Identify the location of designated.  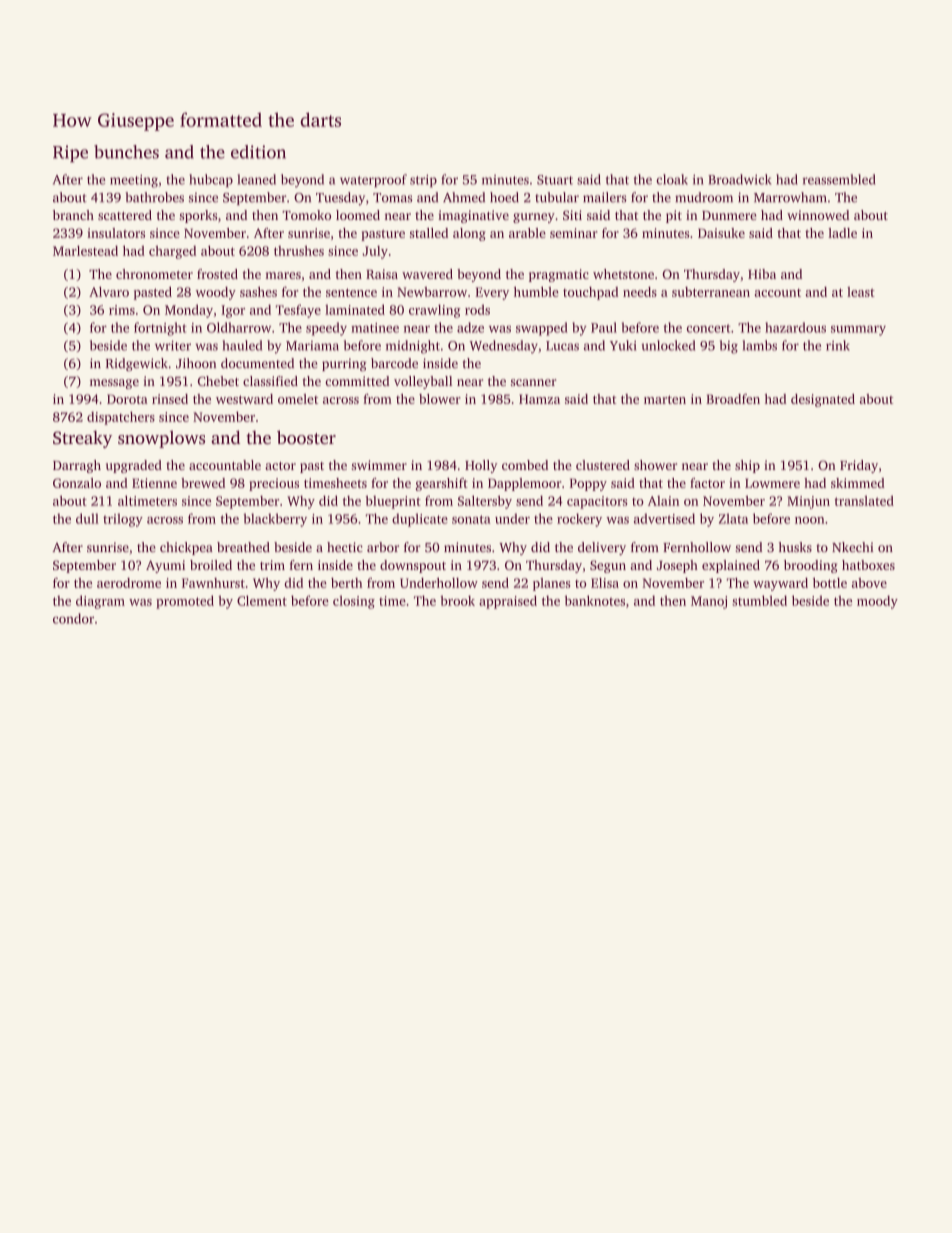
(823, 400).
